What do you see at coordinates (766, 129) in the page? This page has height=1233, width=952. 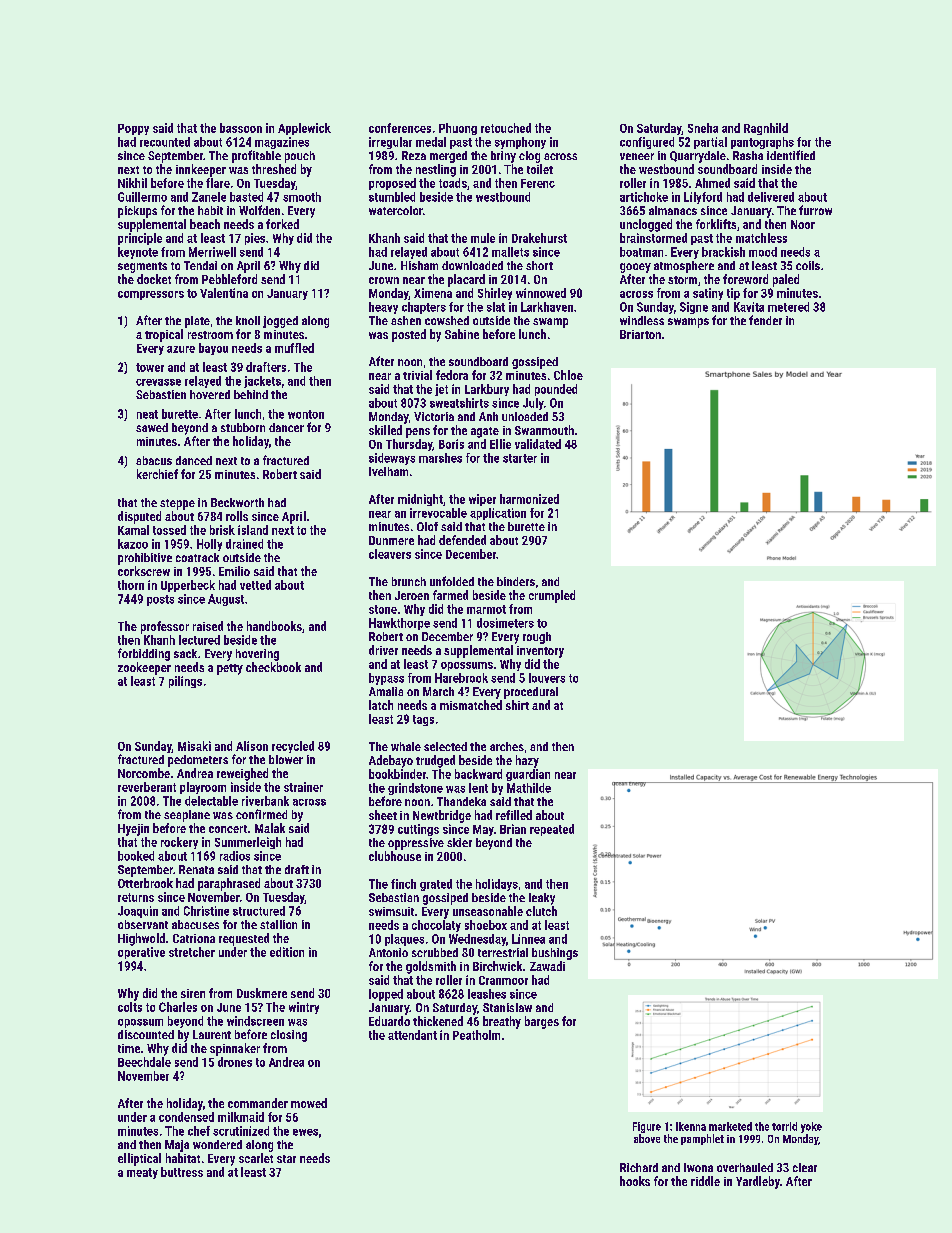 I see `Ragnhild` at bounding box center [766, 129].
